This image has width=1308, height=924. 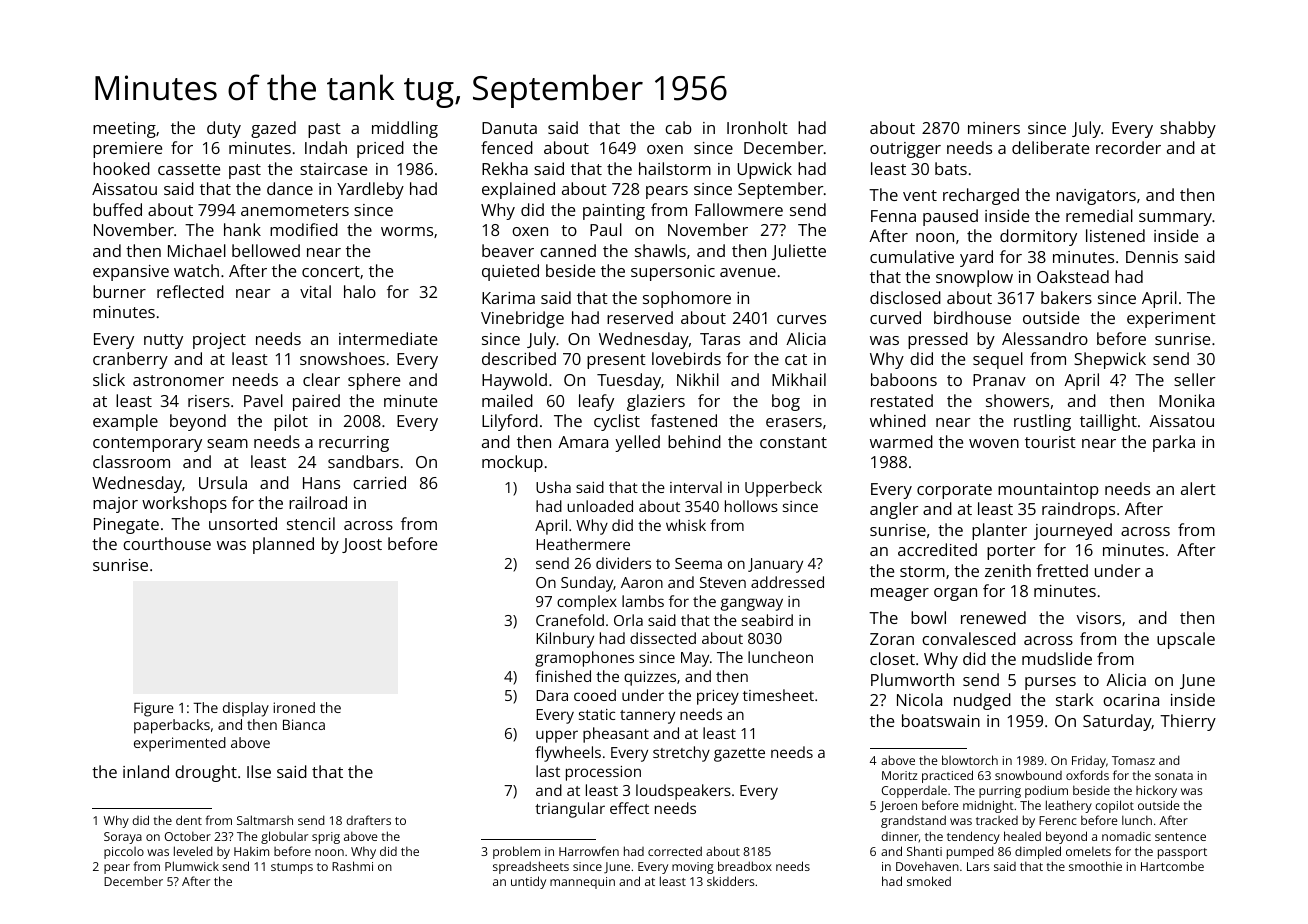 I want to click on miners, so click(x=994, y=128).
